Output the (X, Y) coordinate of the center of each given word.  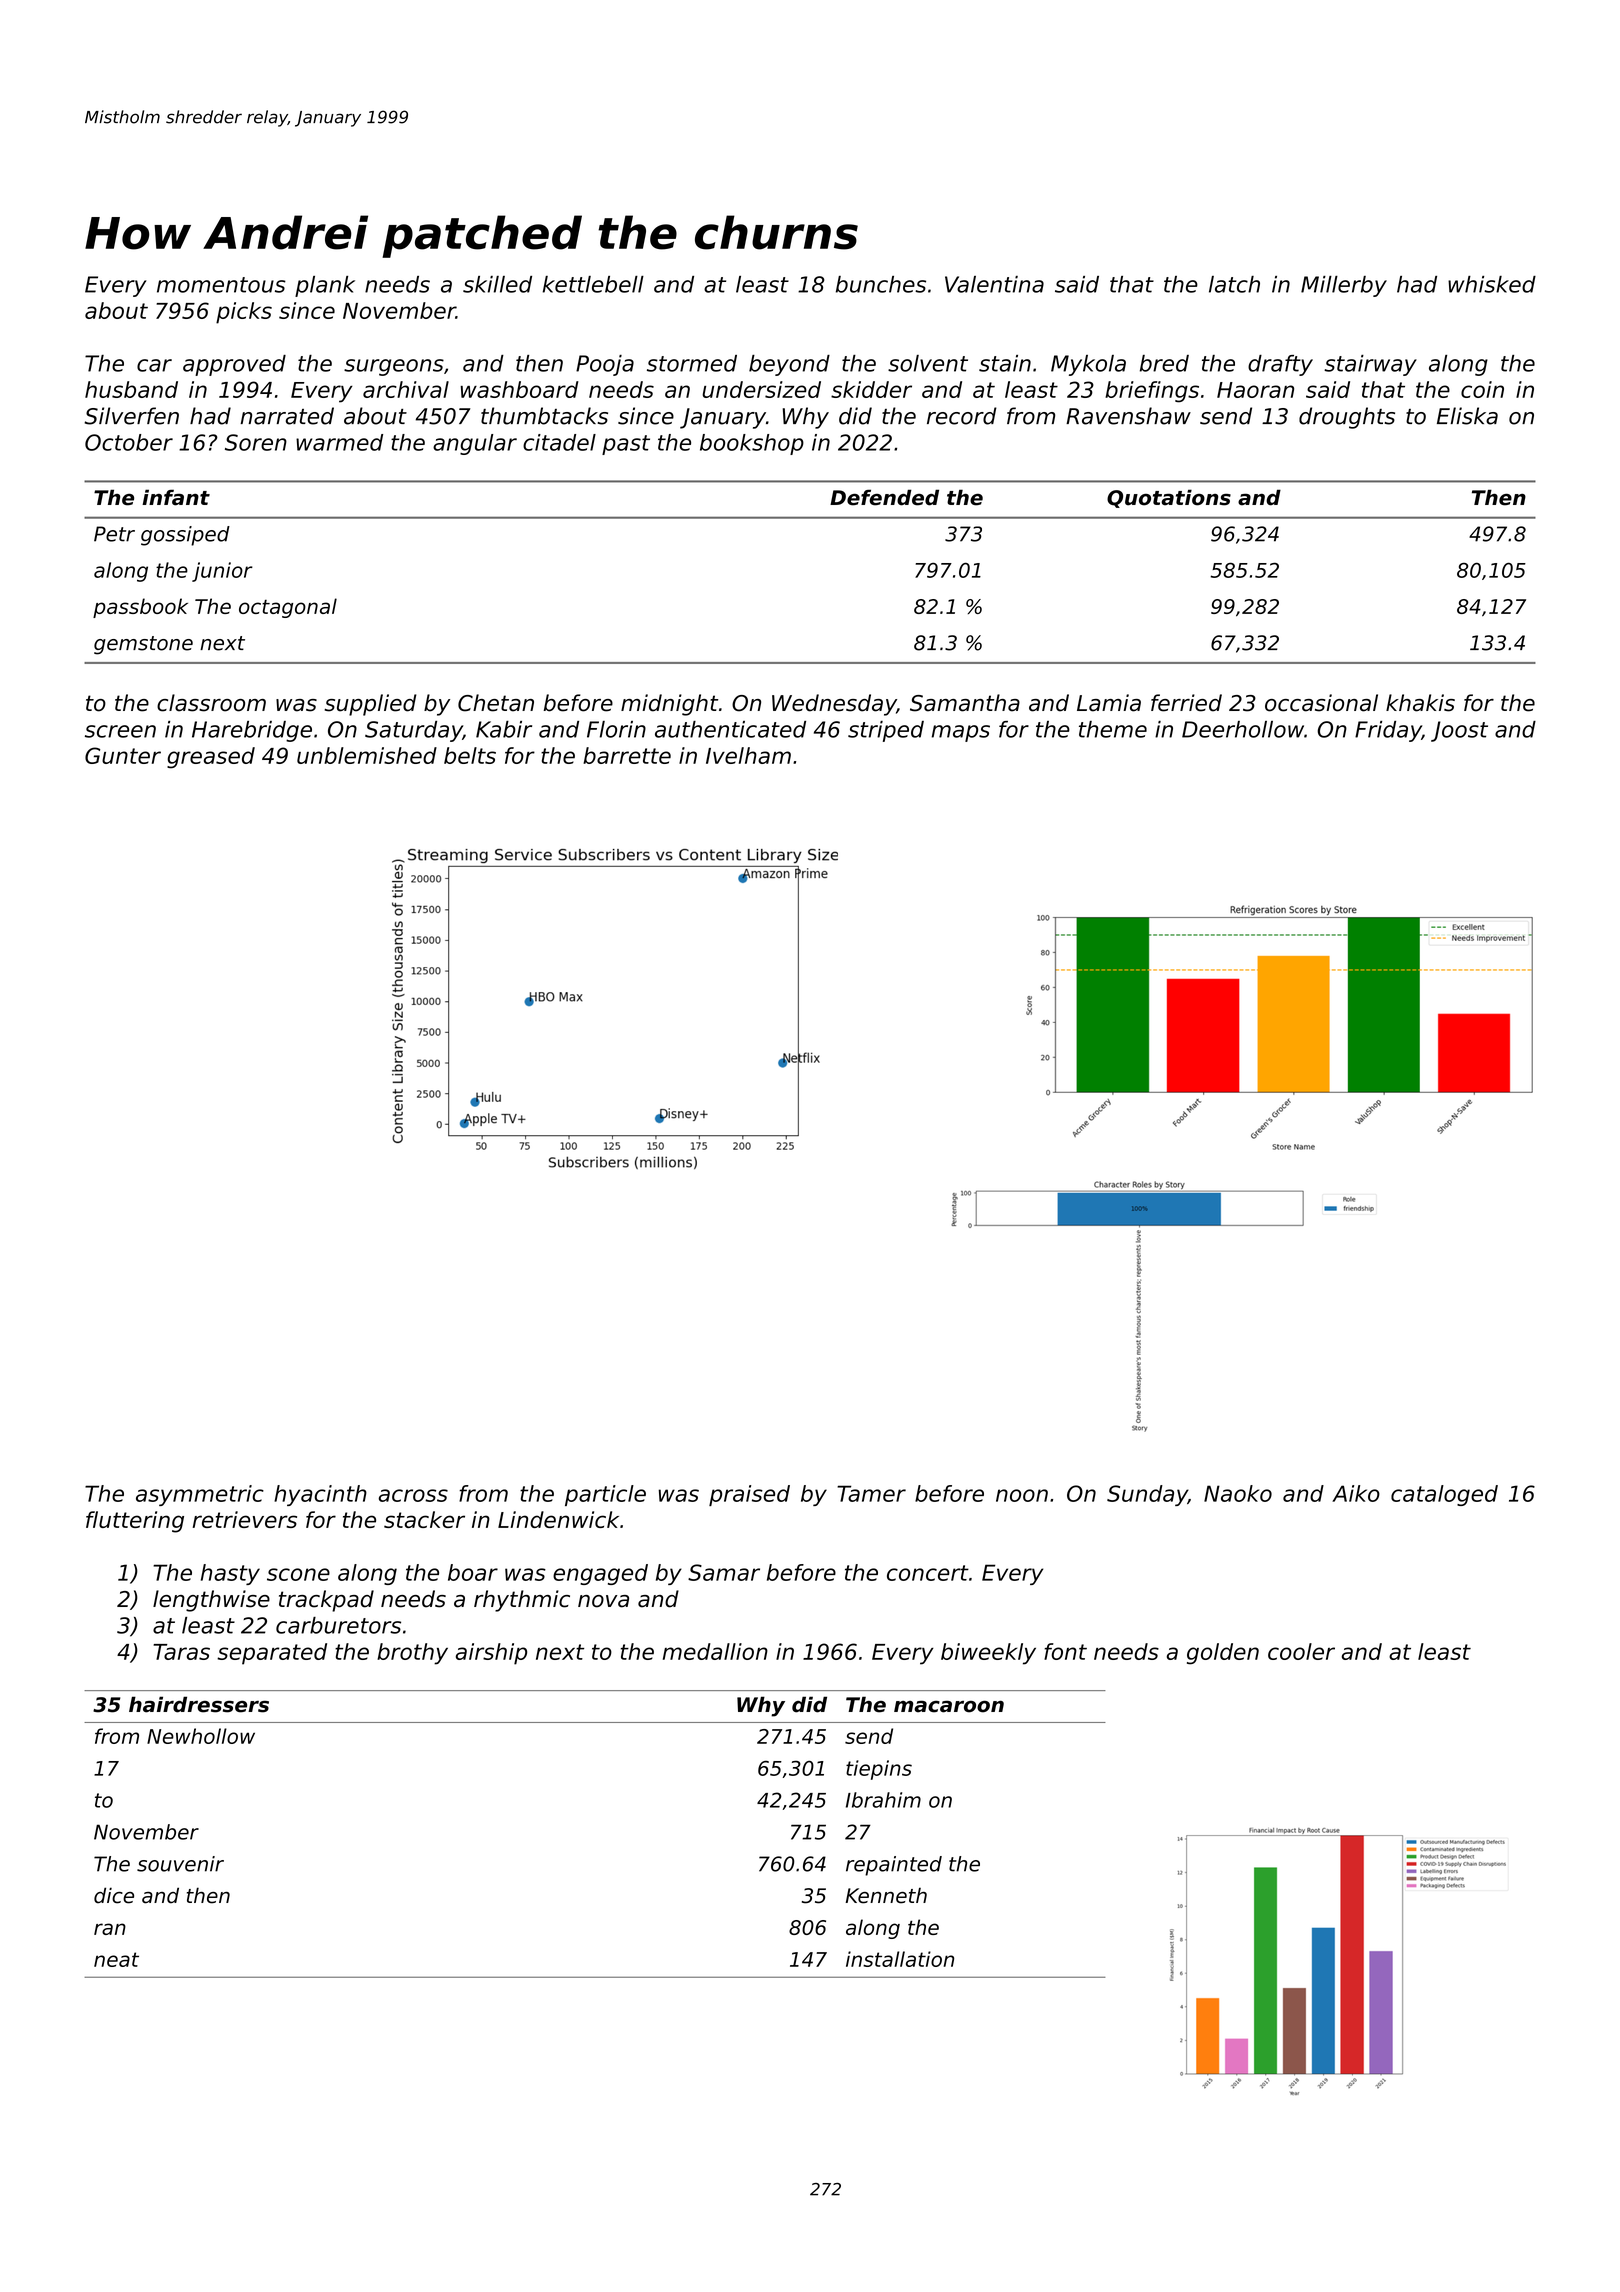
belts (470, 755)
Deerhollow (1243, 729)
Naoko (1238, 1493)
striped (886, 731)
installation (900, 1959)
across (413, 1495)
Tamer (871, 1493)
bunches (881, 284)
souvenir (180, 1864)
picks (244, 313)
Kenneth (886, 1895)
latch (1234, 284)
